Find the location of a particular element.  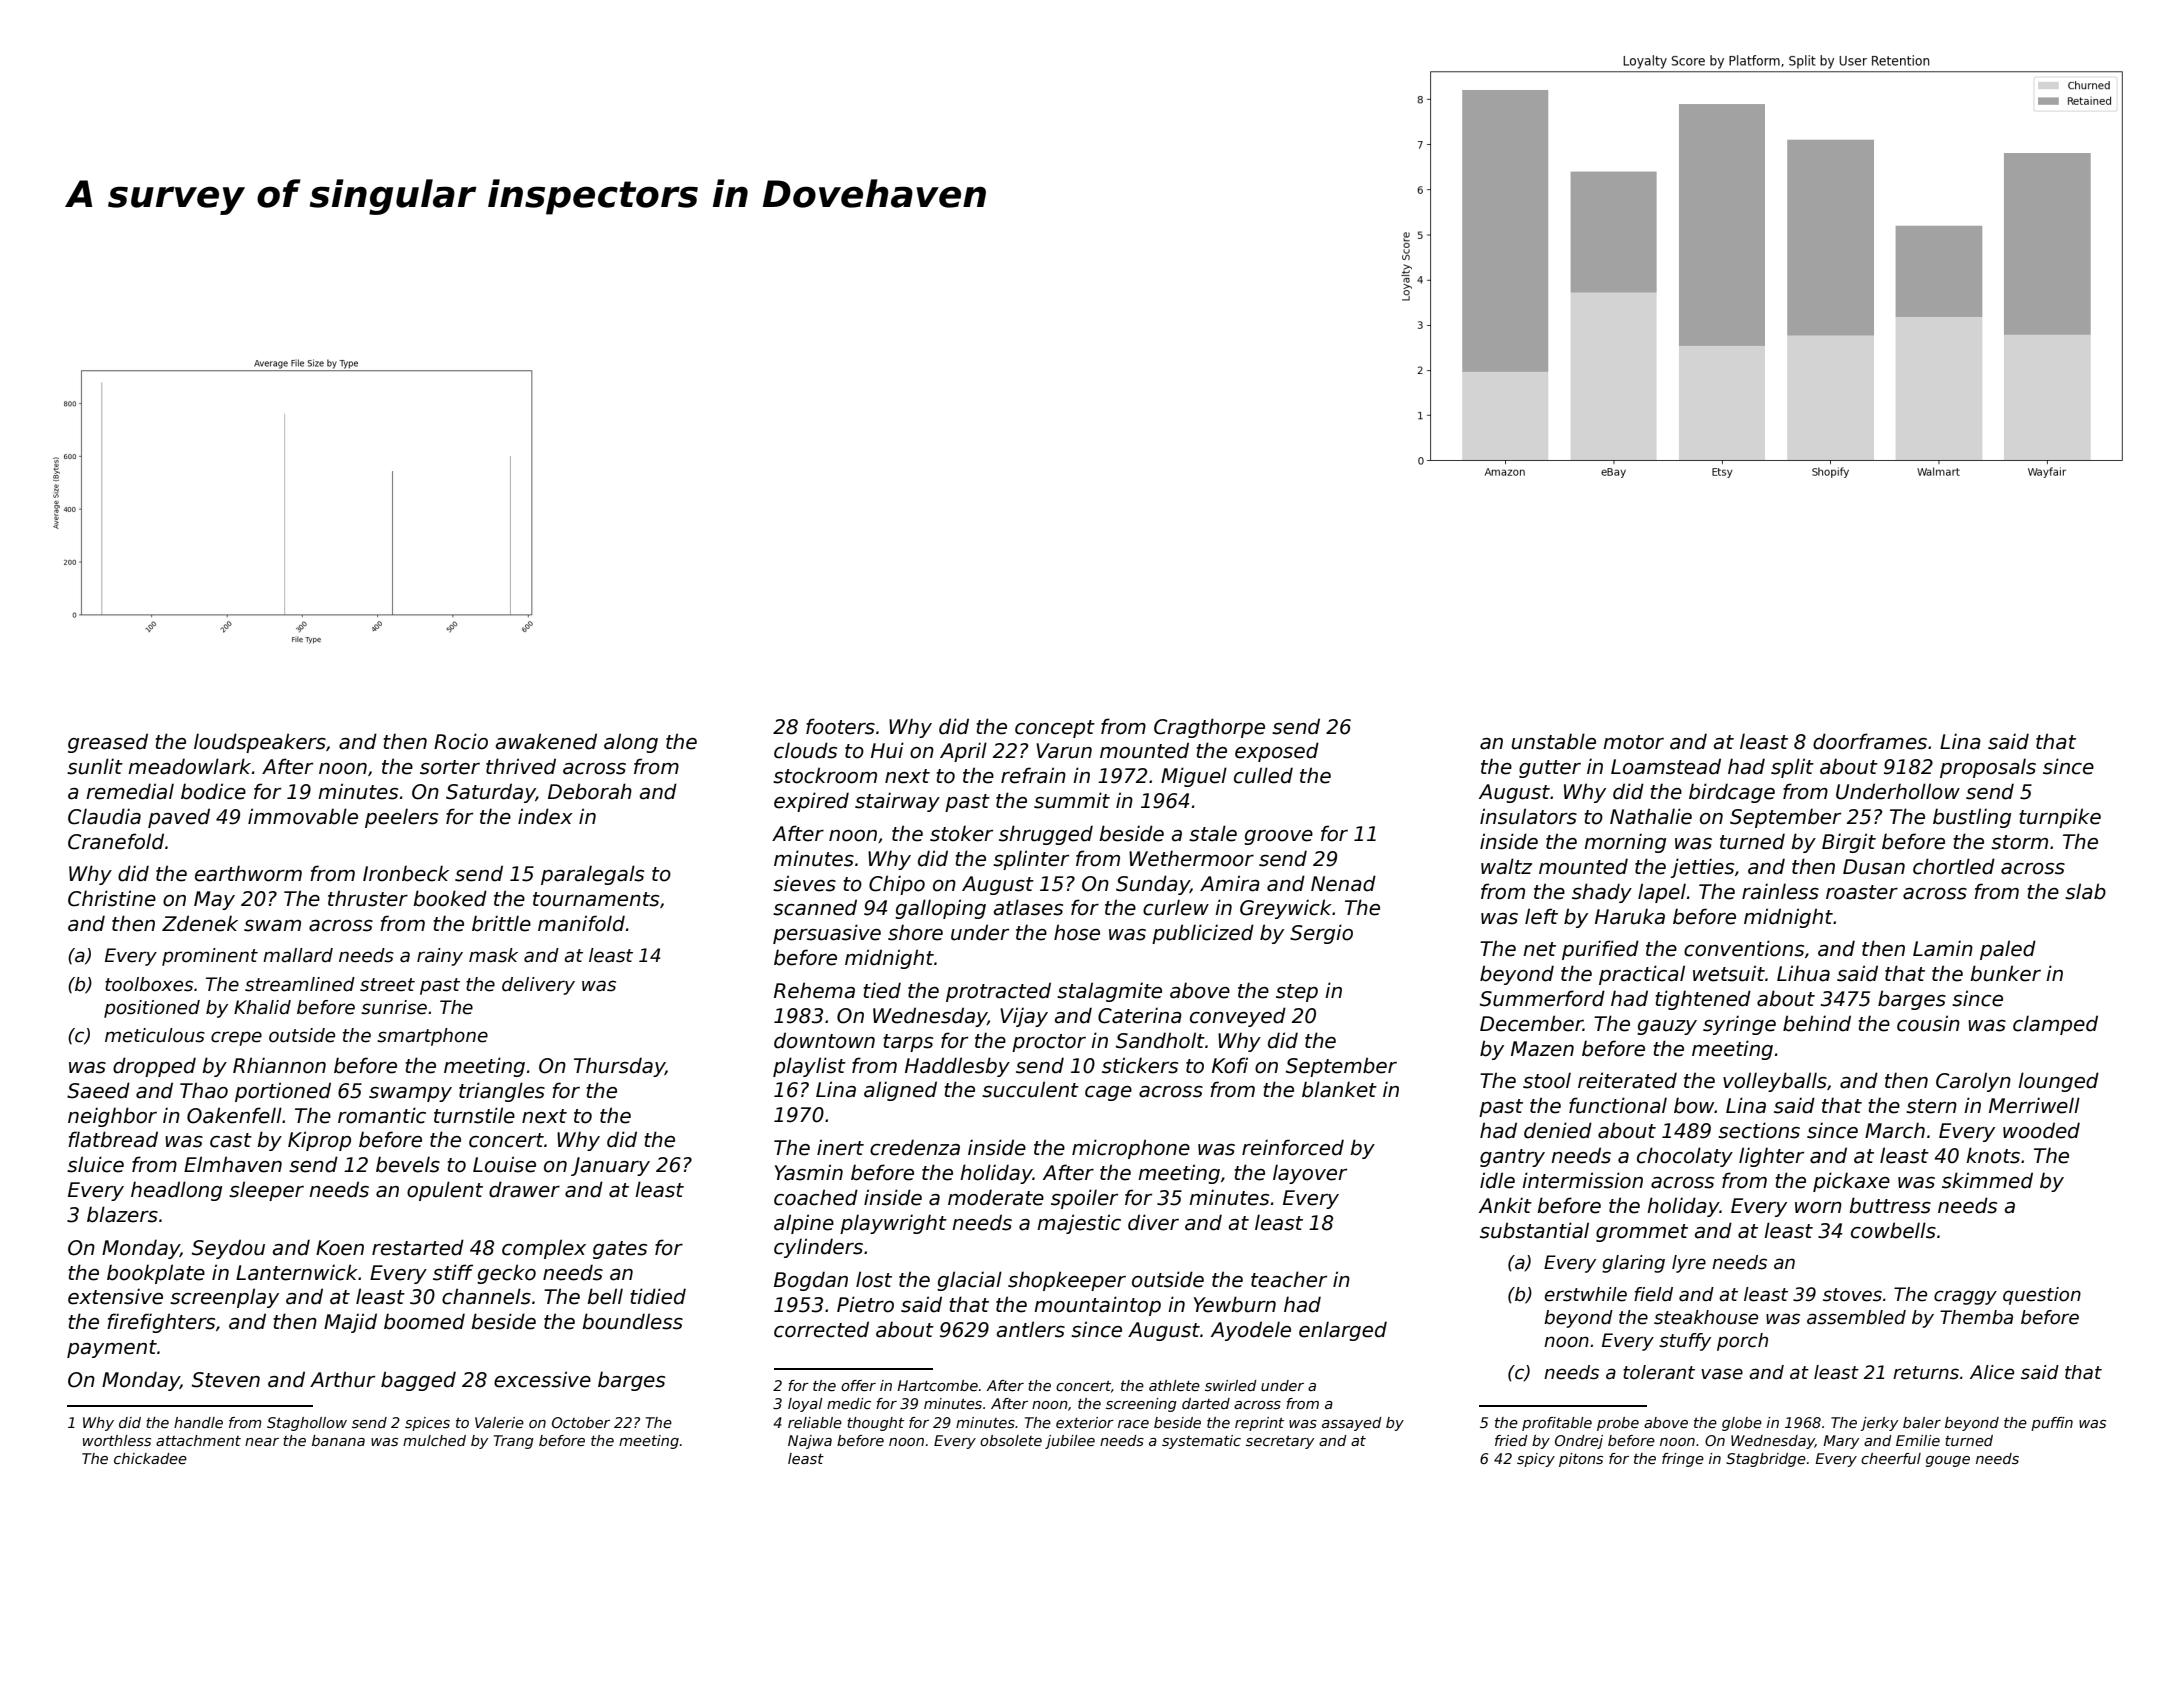

exposed is located at coordinates (1277, 752).
